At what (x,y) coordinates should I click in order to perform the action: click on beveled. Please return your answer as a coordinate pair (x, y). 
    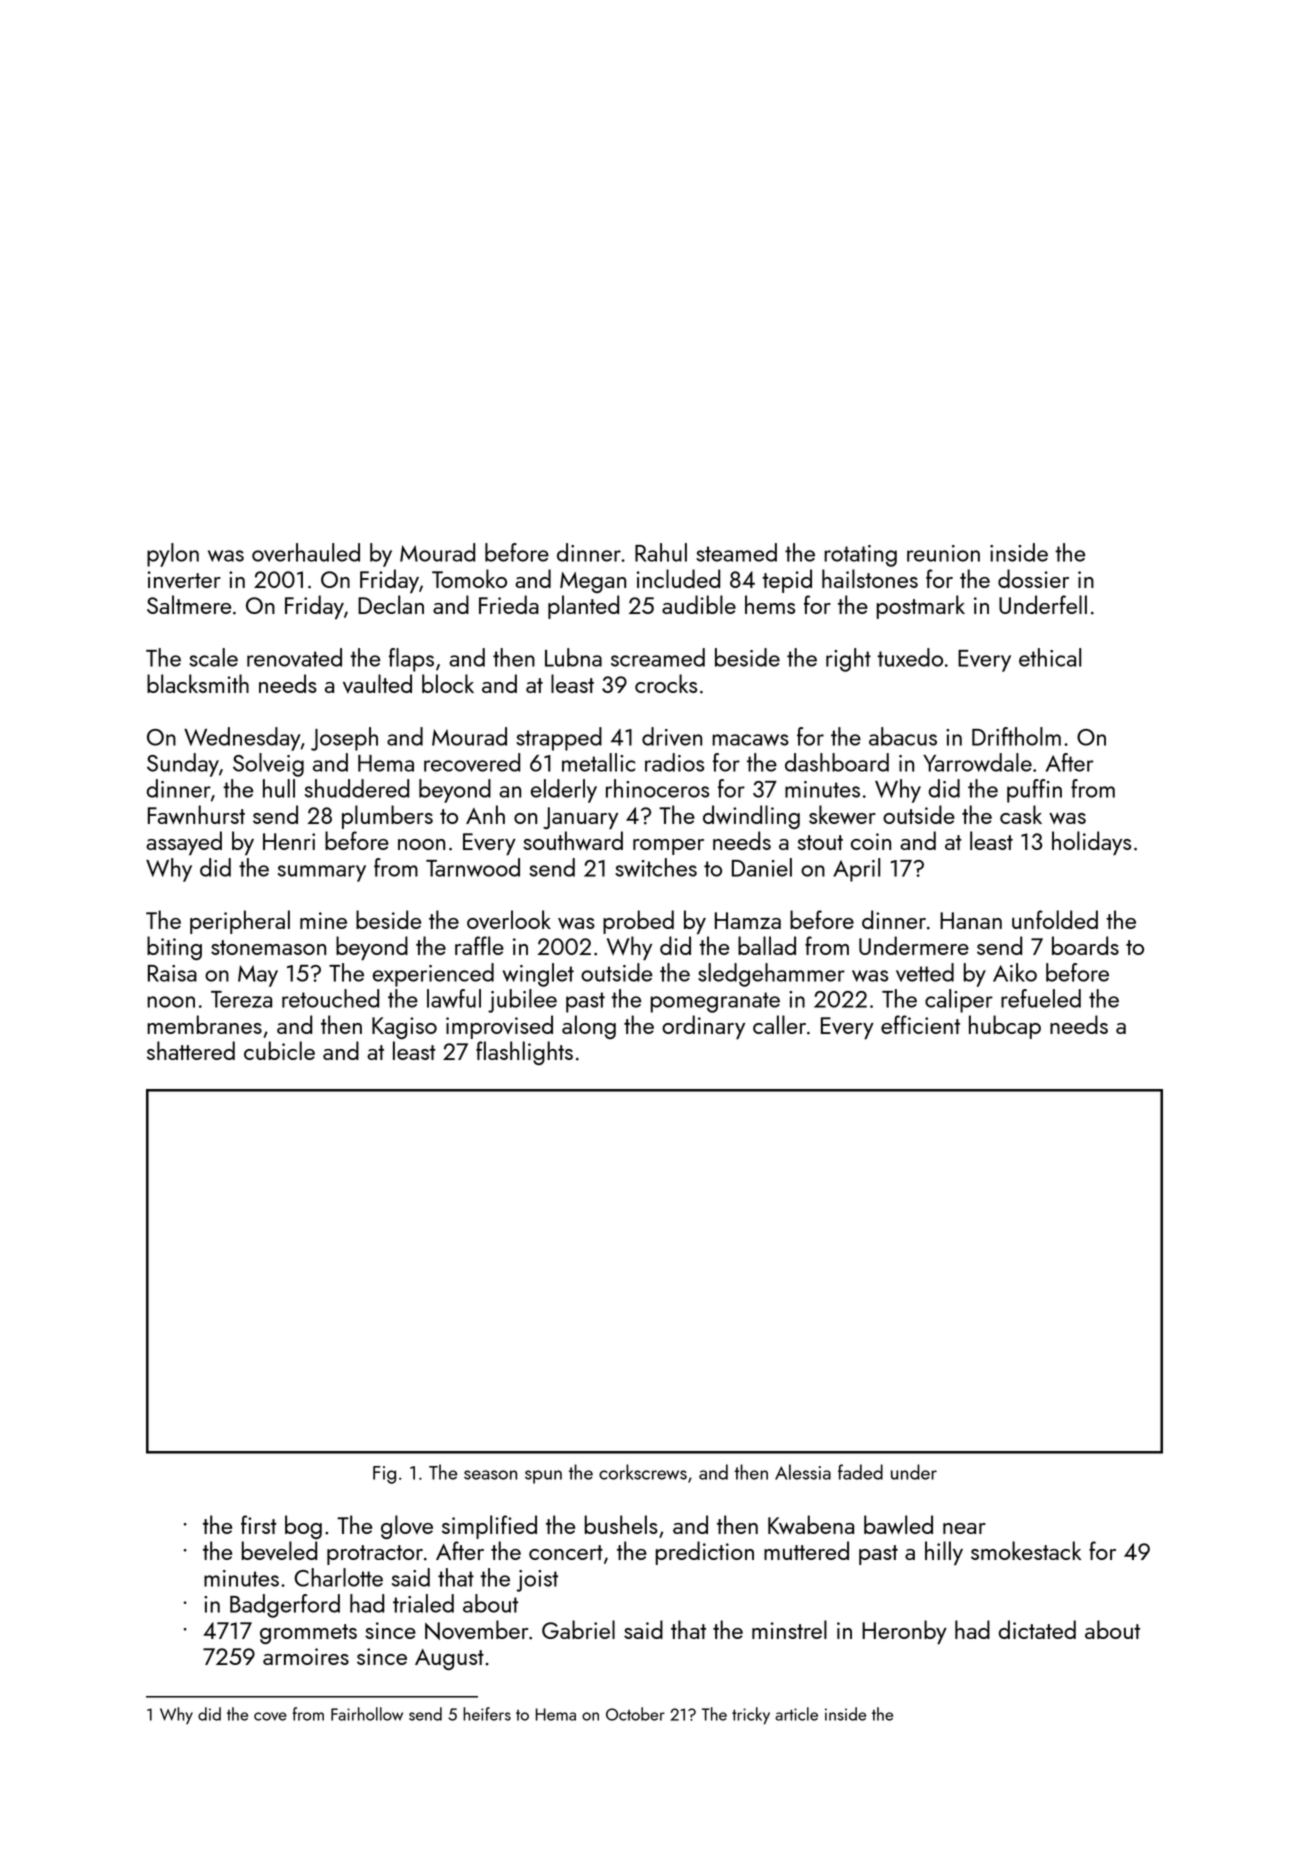
    Looking at the image, I should click on (279, 1550).
